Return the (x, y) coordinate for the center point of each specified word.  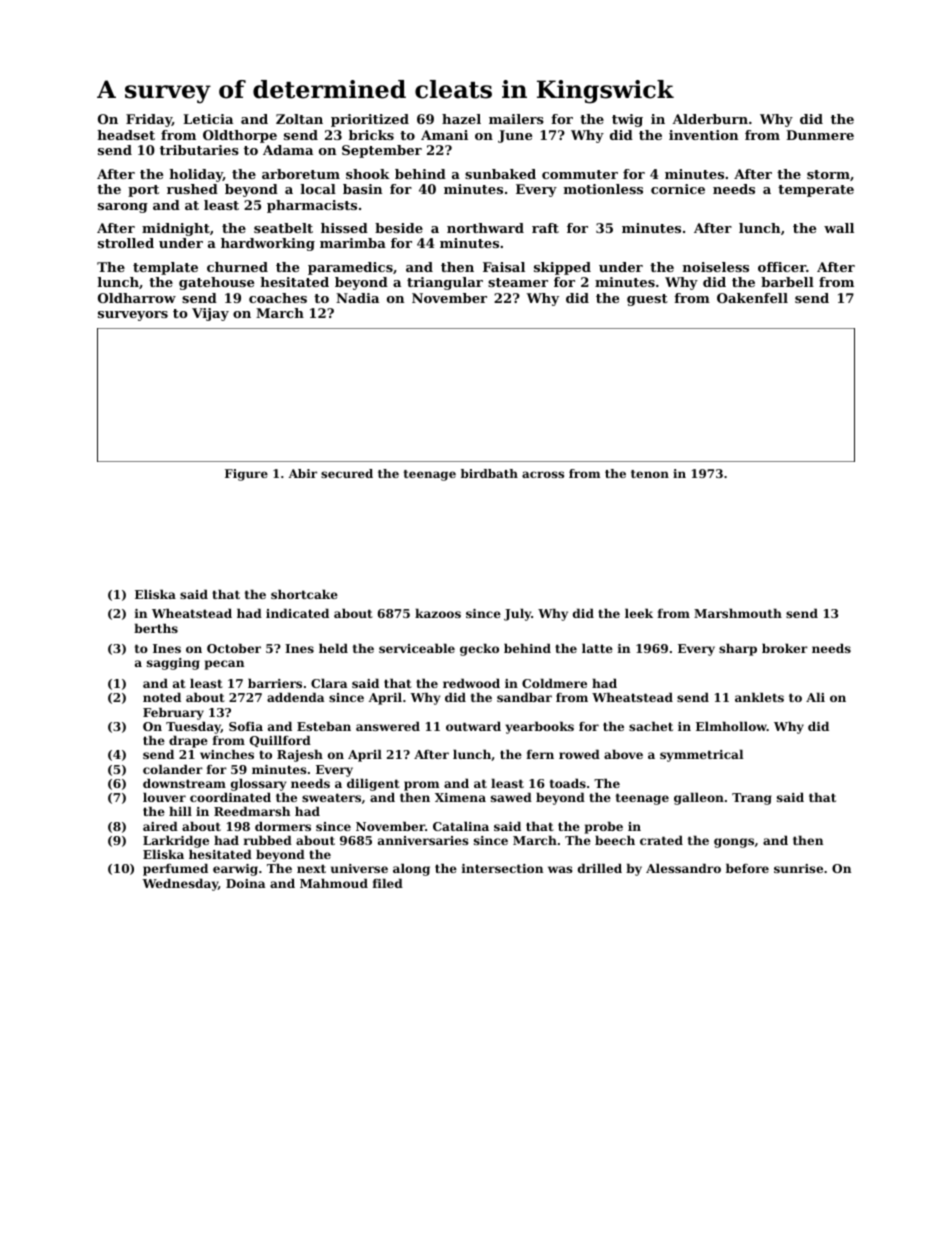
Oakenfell (752, 298)
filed (388, 883)
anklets (759, 697)
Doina (246, 883)
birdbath (489, 473)
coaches (278, 298)
